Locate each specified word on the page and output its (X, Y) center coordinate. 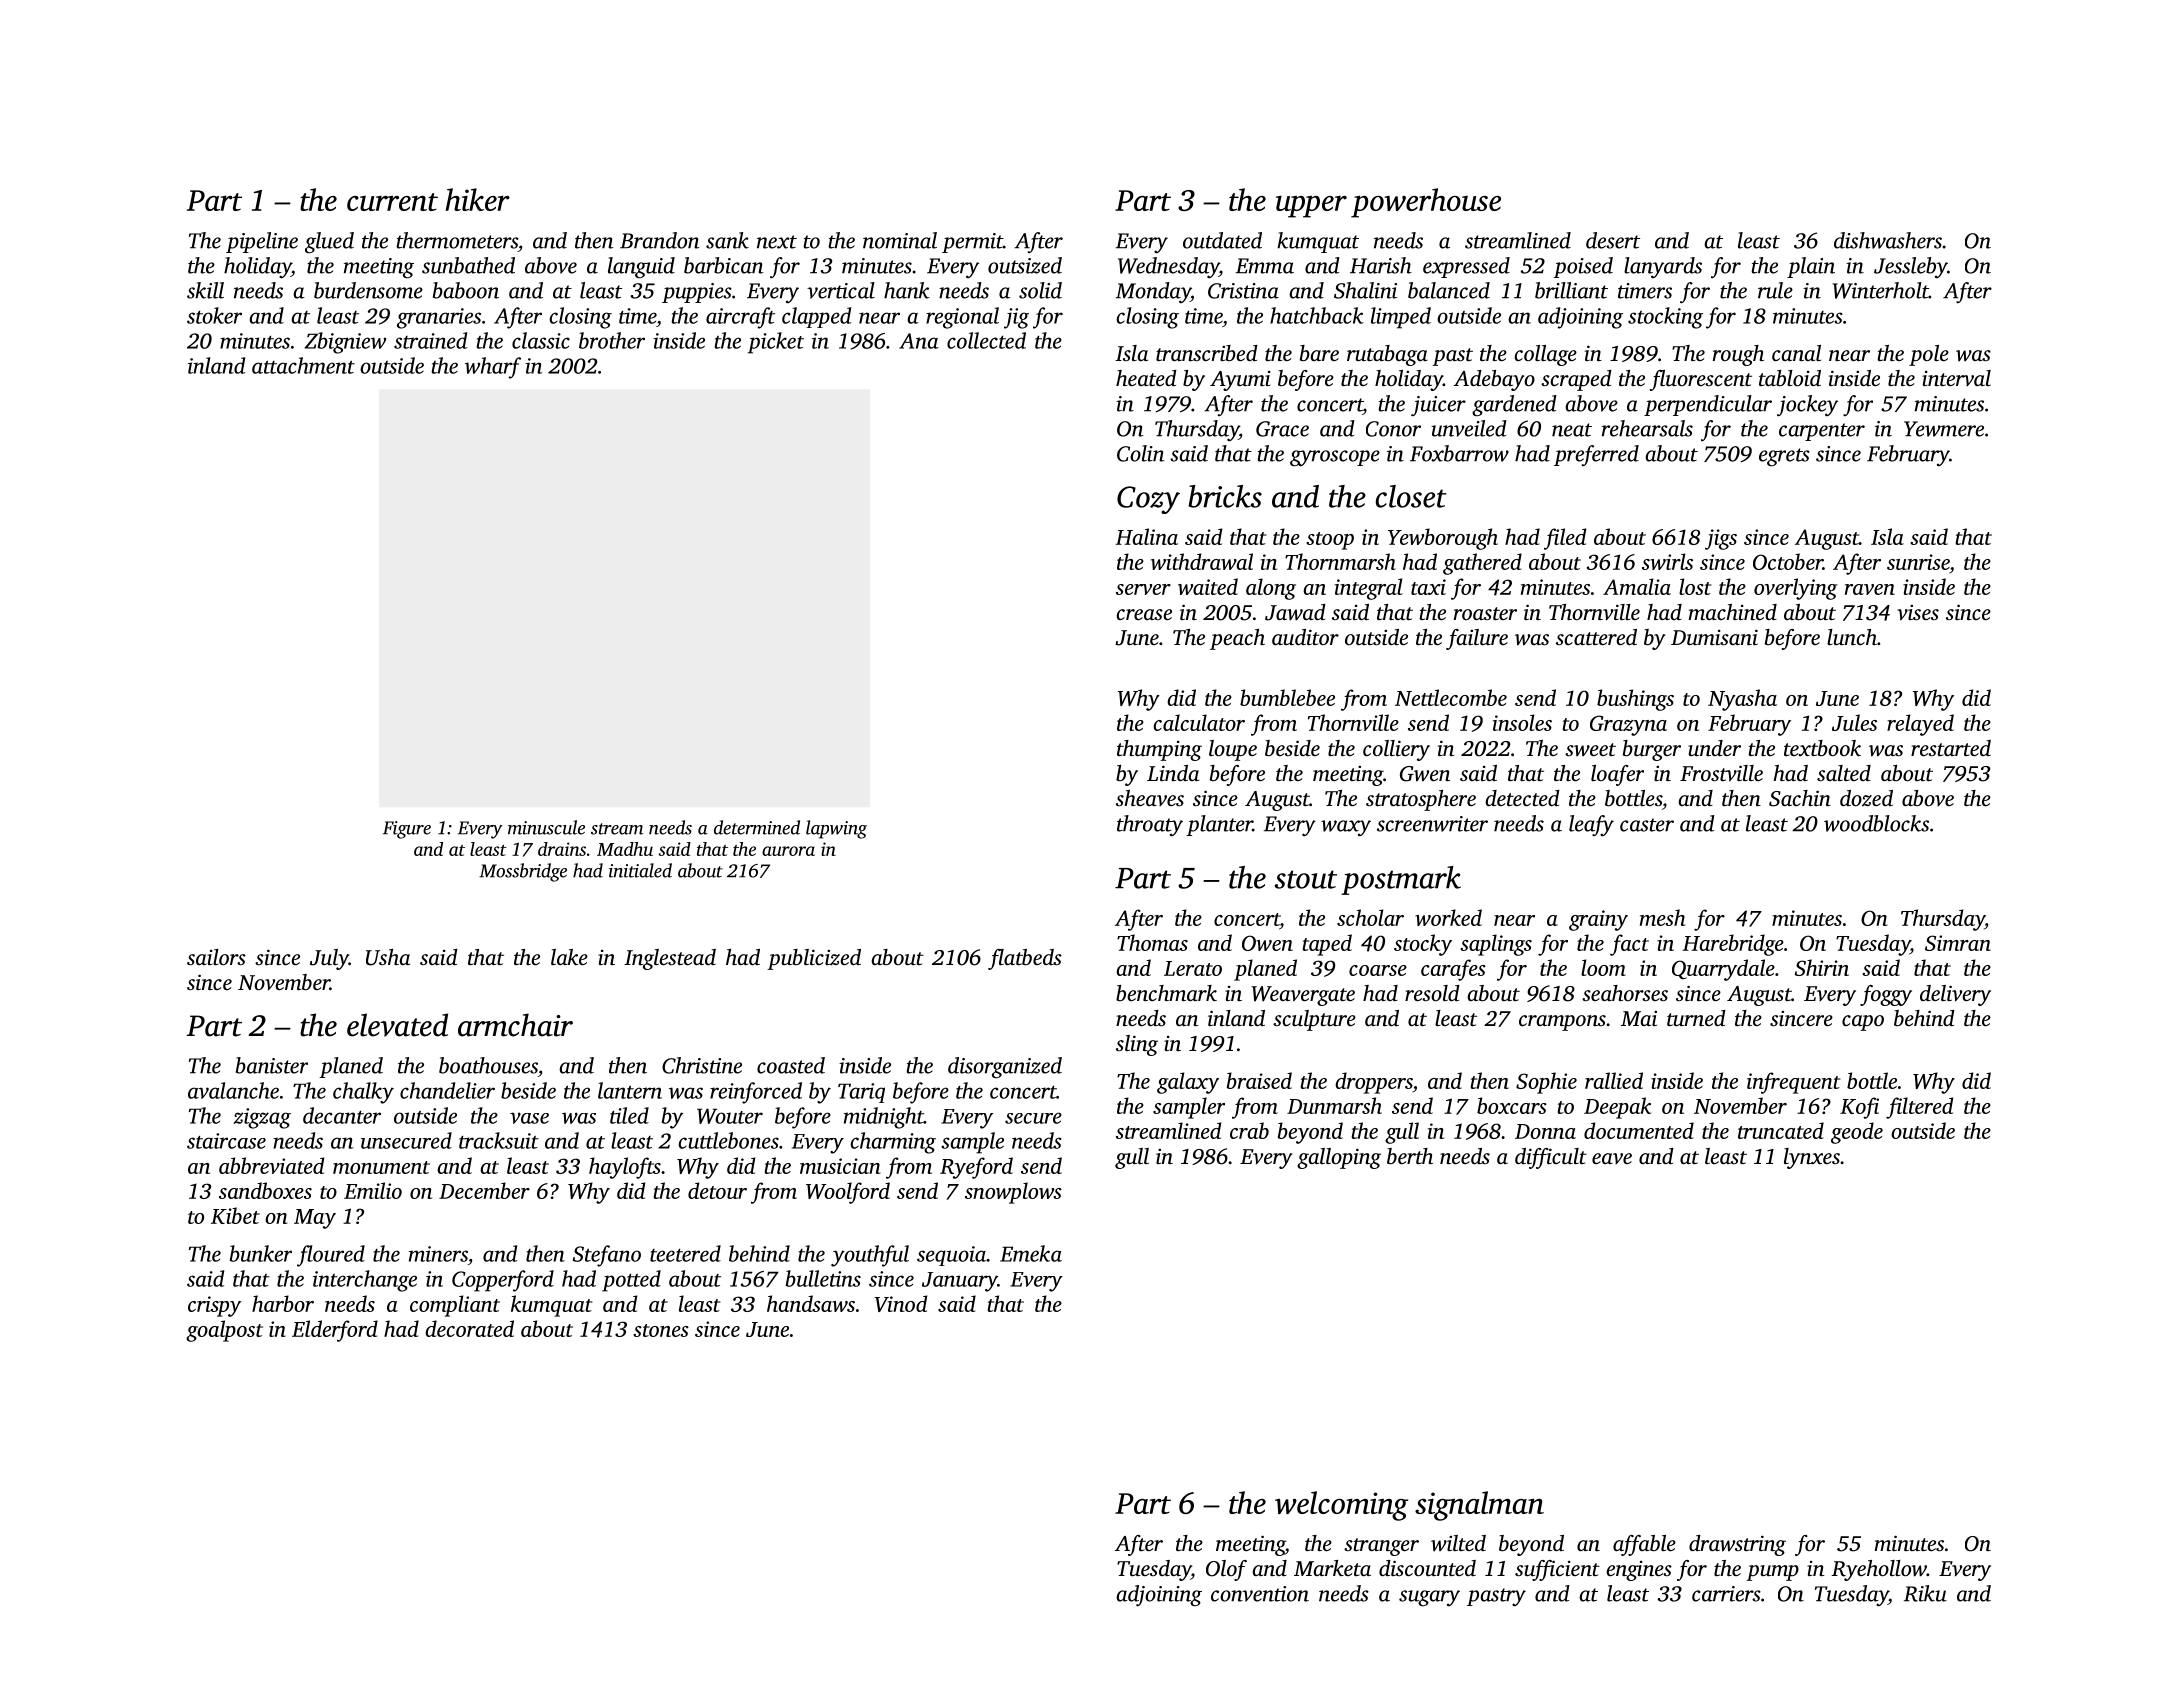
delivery (1955, 995)
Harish (1381, 265)
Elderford (335, 1331)
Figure (407, 830)
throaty (1150, 826)
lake (569, 957)
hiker (477, 199)
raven (1870, 589)
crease (1144, 614)
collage (1545, 355)
